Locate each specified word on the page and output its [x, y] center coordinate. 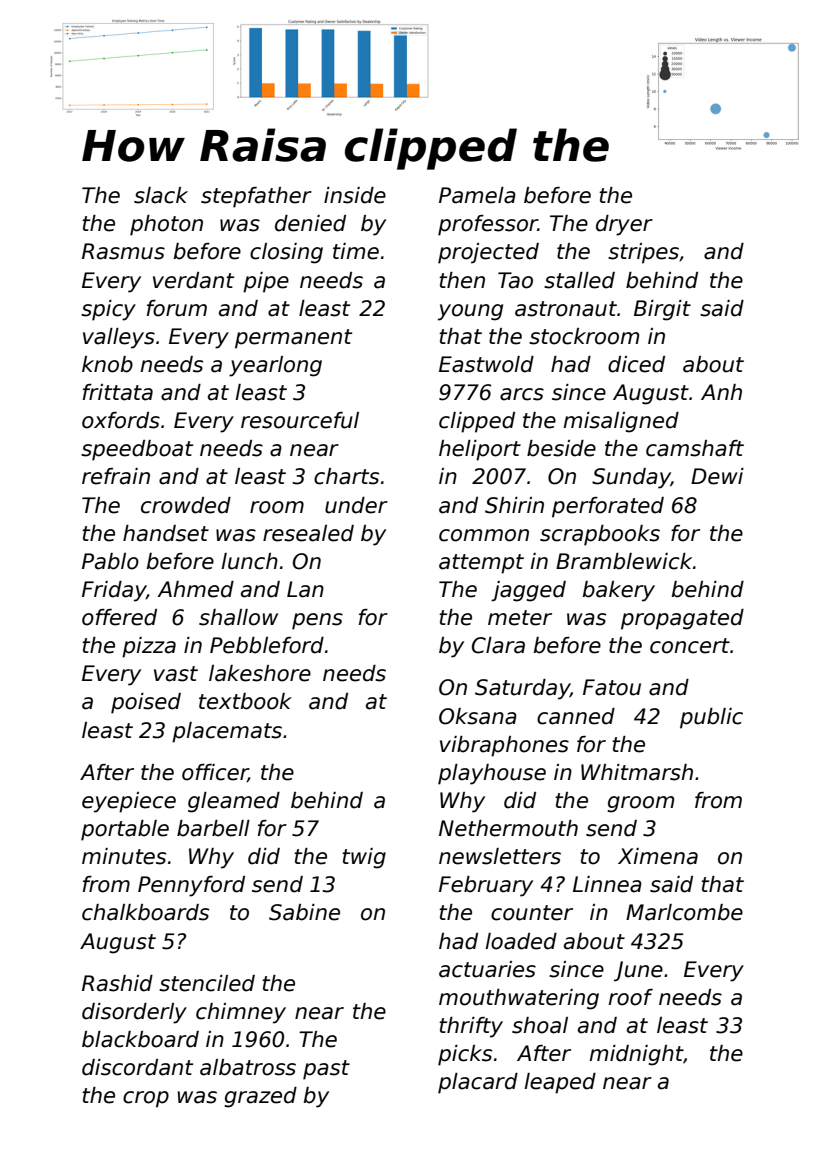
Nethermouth [508, 828]
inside [355, 195]
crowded [186, 505]
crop [146, 1099]
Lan [305, 589]
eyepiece [129, 802]
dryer [624, 225]
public [711, 718]
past [326, 1070]
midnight [636, 1055]
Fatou [612, 687]
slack [161, 195]
